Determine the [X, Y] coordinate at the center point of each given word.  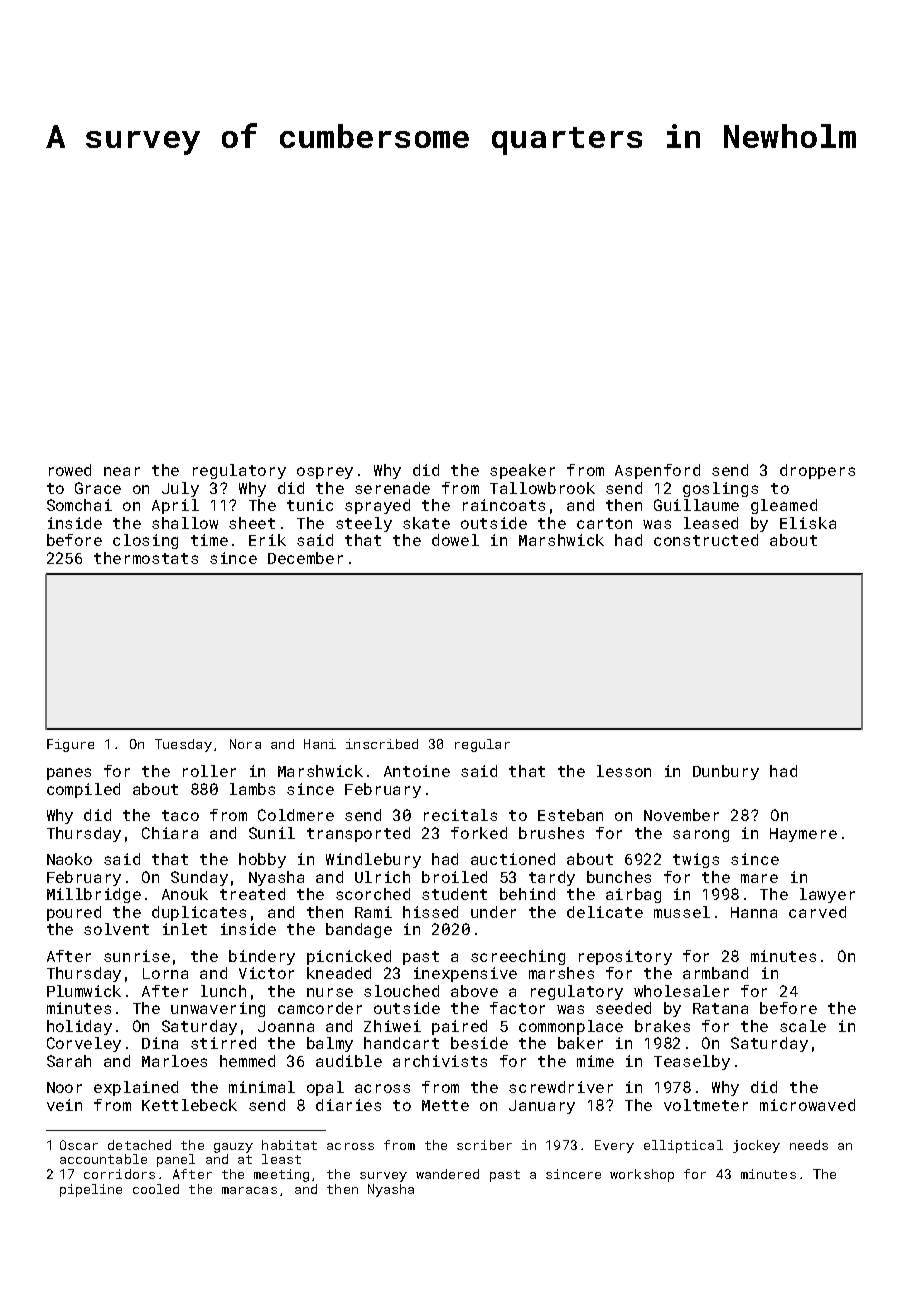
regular [482, 745]
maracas [249, 1190]
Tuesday [183, 745]
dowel [455, 540]
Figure [70, 745]
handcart [401, 1043]
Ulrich [382, 877]
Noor [64, 1087]
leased [711, 523]
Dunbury [726, 772]
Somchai [79, 505]
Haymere [803, 835]
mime [595, 1061]
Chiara [170, 833]
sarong [701, 836]
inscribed [382, 744]
